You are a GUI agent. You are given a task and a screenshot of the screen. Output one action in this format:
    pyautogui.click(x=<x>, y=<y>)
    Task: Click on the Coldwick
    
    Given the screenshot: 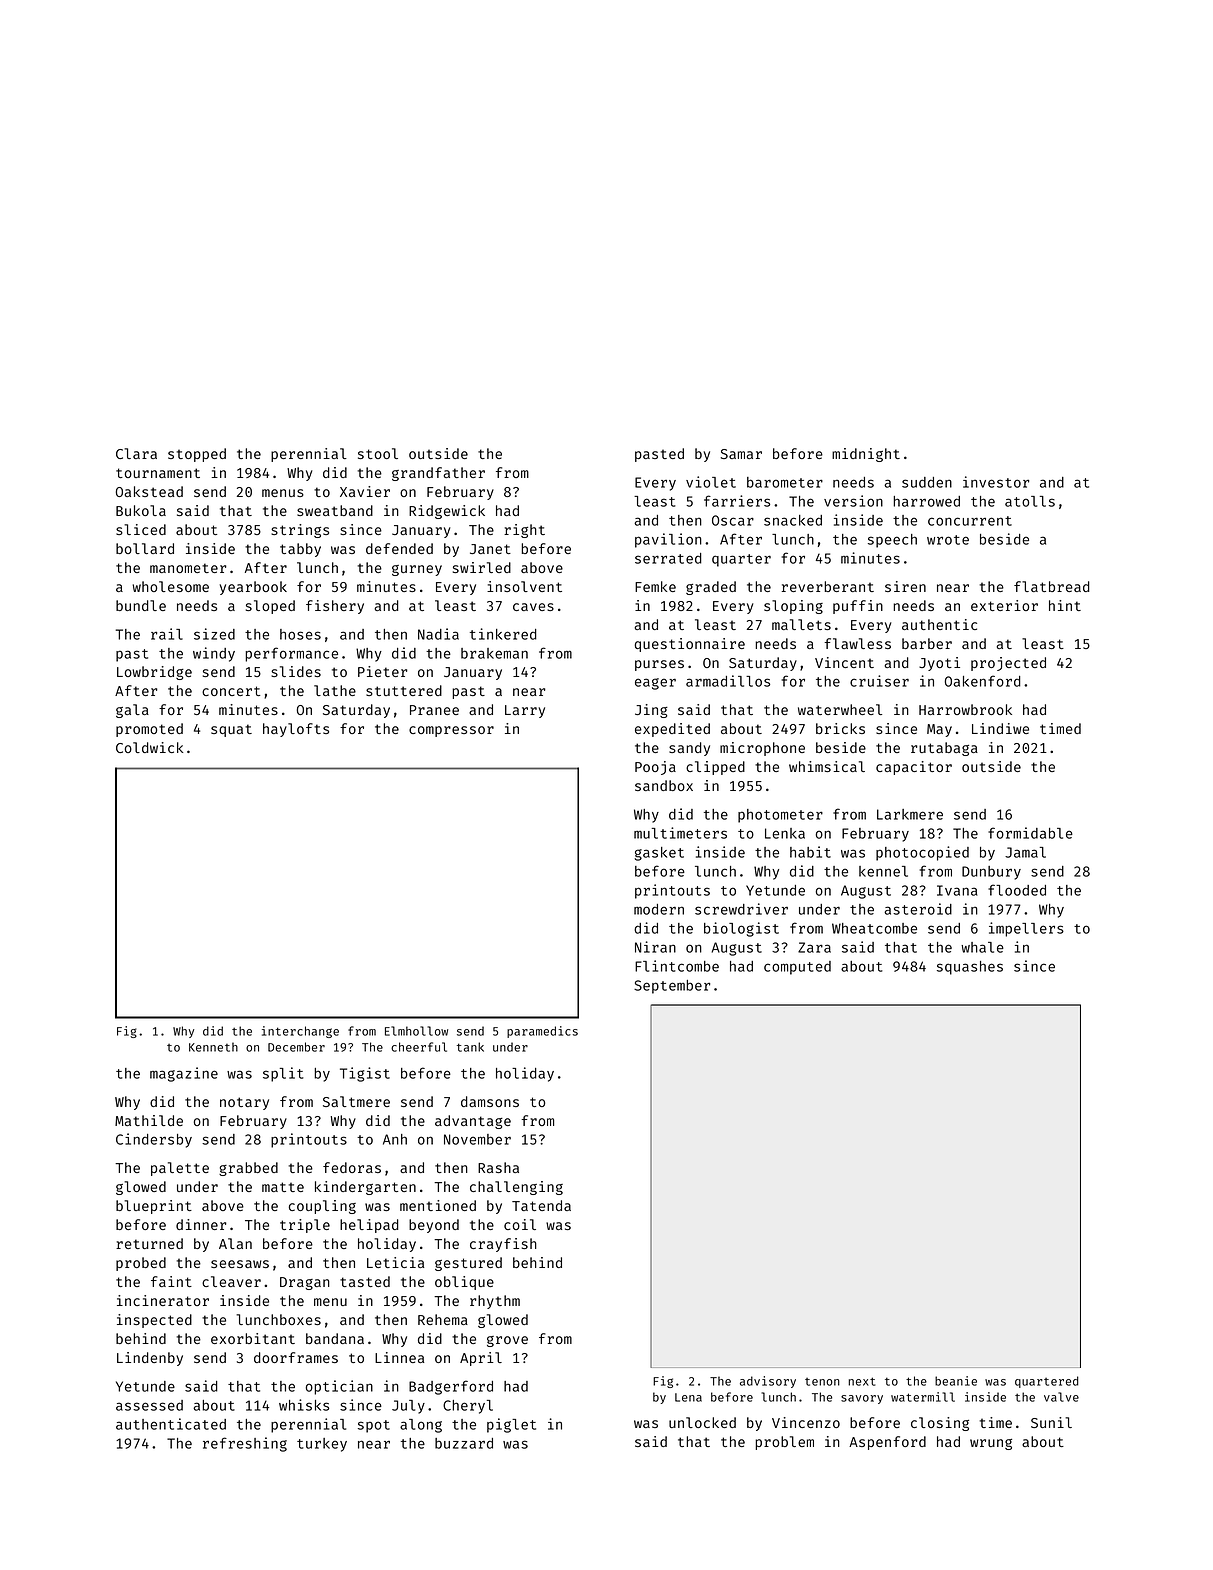 What is the action you would take?
    pyautogui.click(x=149, y=747)
